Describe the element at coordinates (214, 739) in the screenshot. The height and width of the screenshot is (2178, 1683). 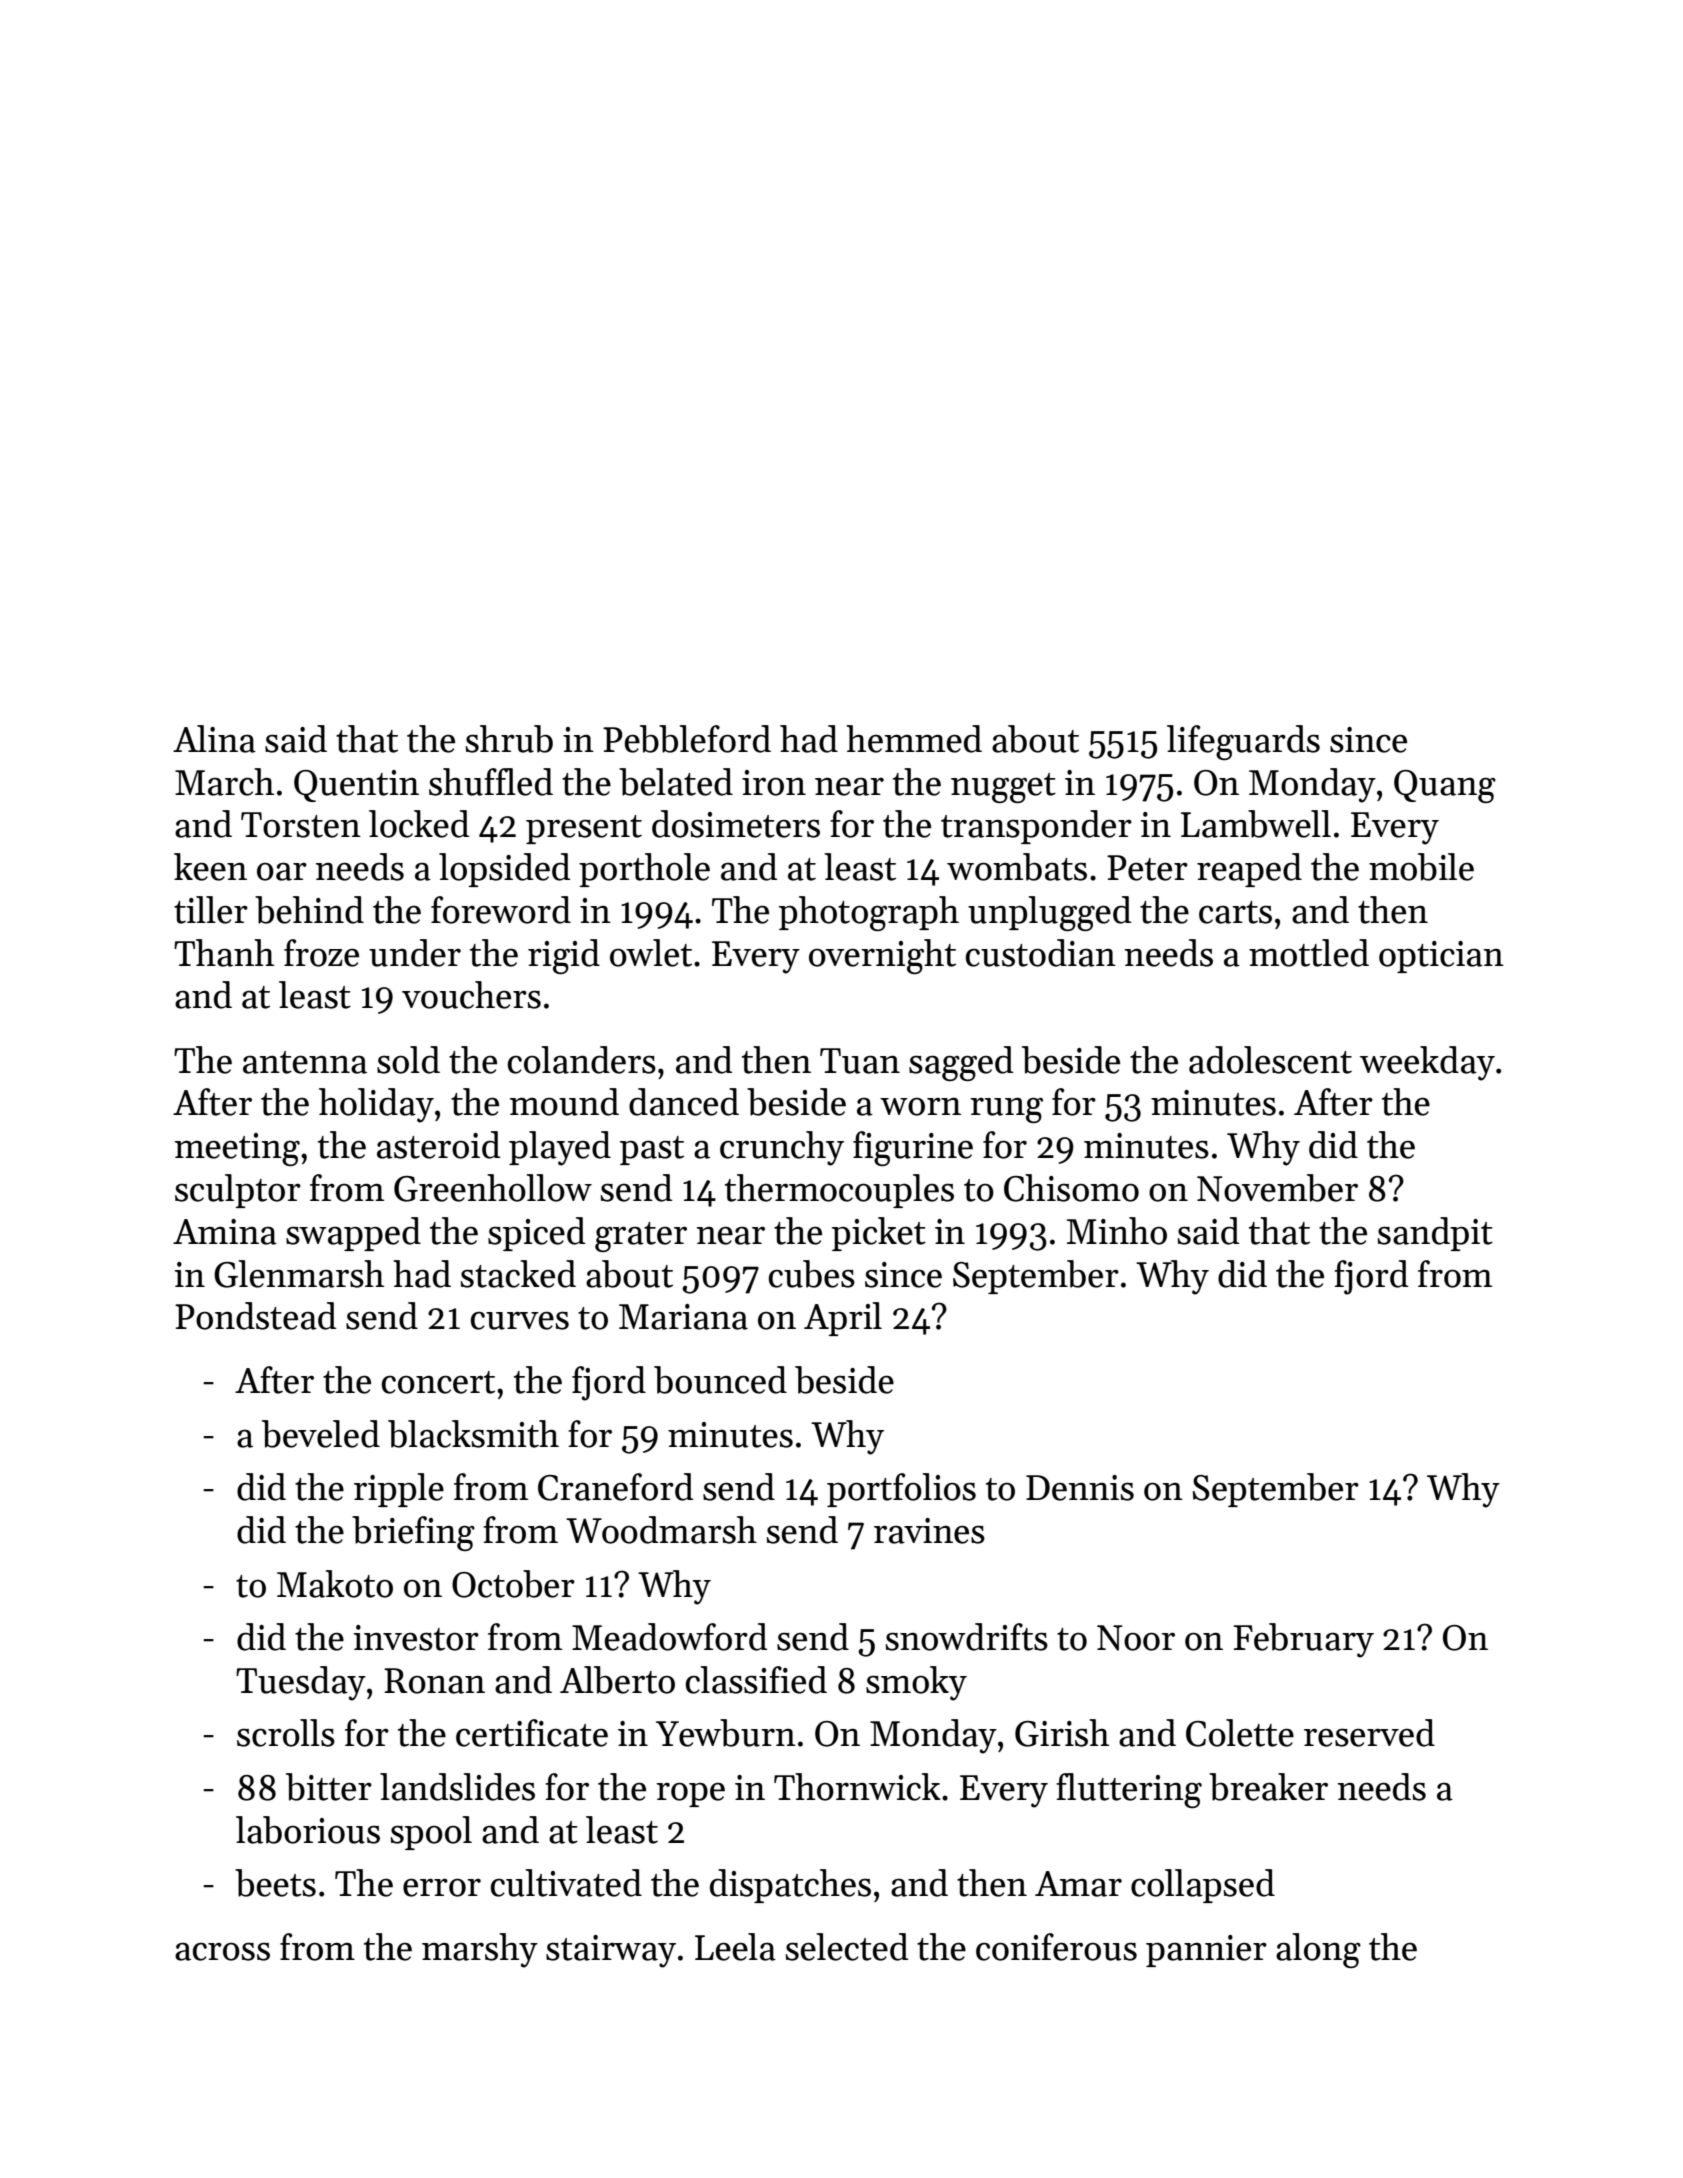
I see `Alina` at that location.
